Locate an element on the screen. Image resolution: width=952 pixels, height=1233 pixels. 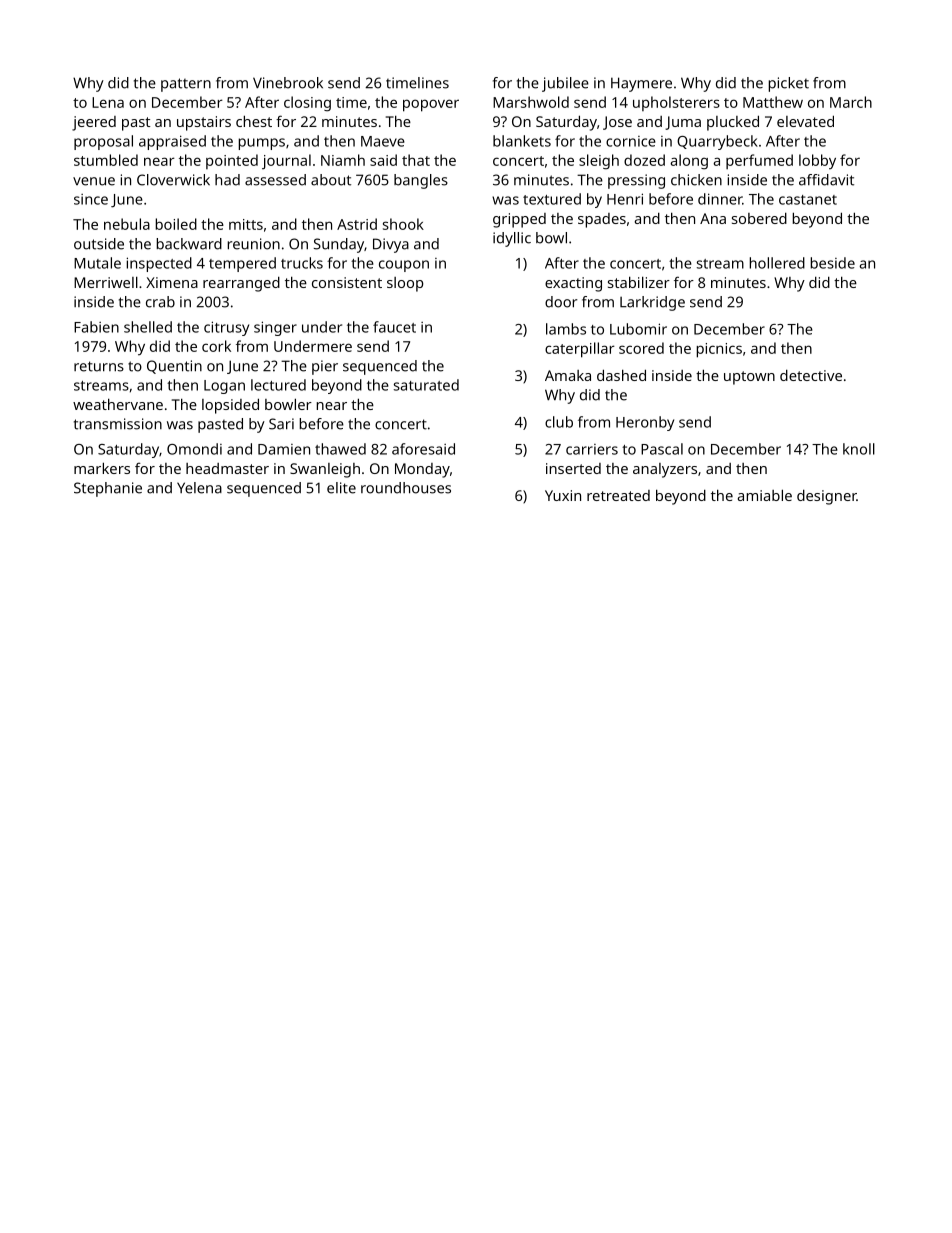
sleigh is located at coordinates (599, 162).
